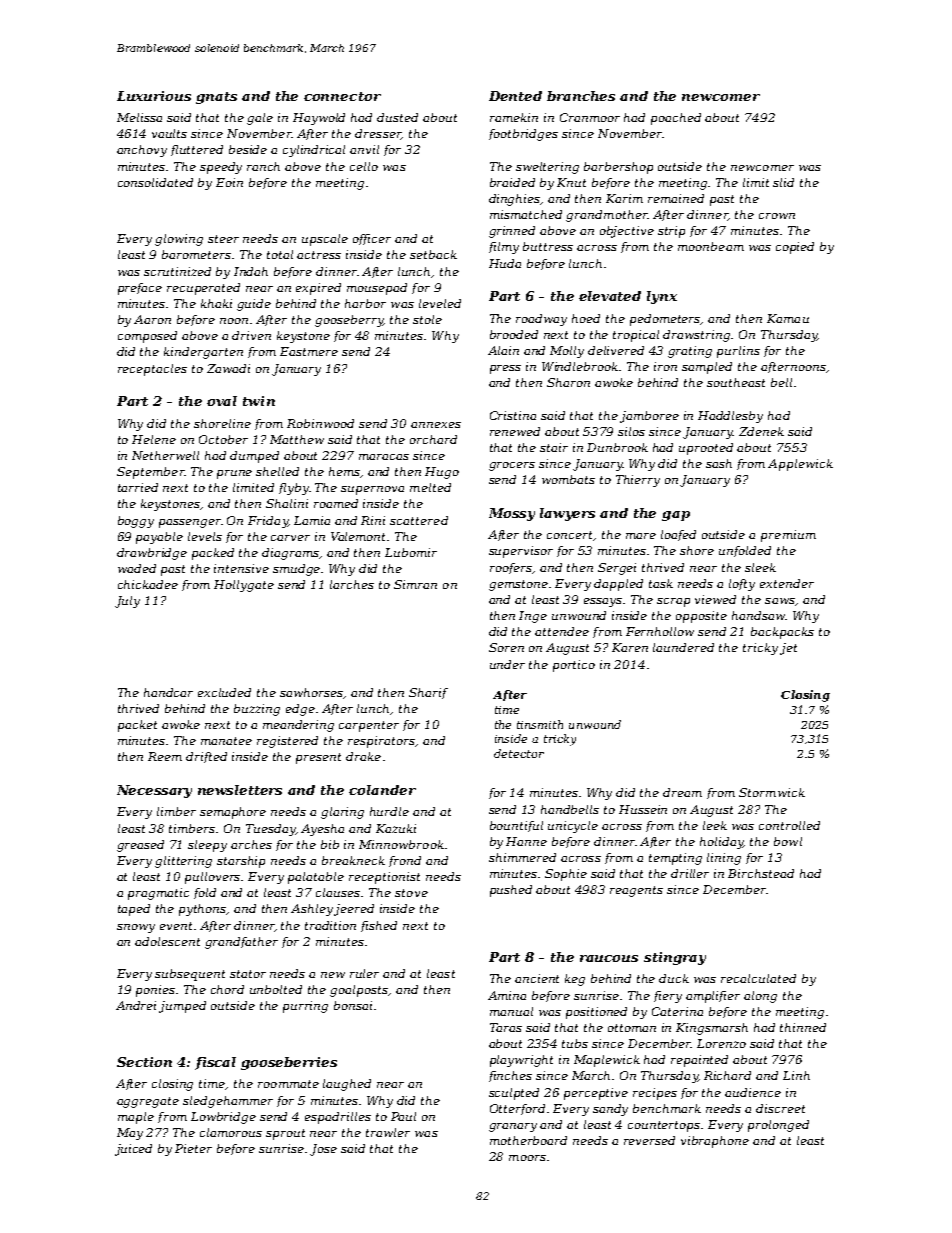 The width and height of the page is (952, 1233). Describe the element at coordinates (137, 726) in the page. I see `packet` at that location.
